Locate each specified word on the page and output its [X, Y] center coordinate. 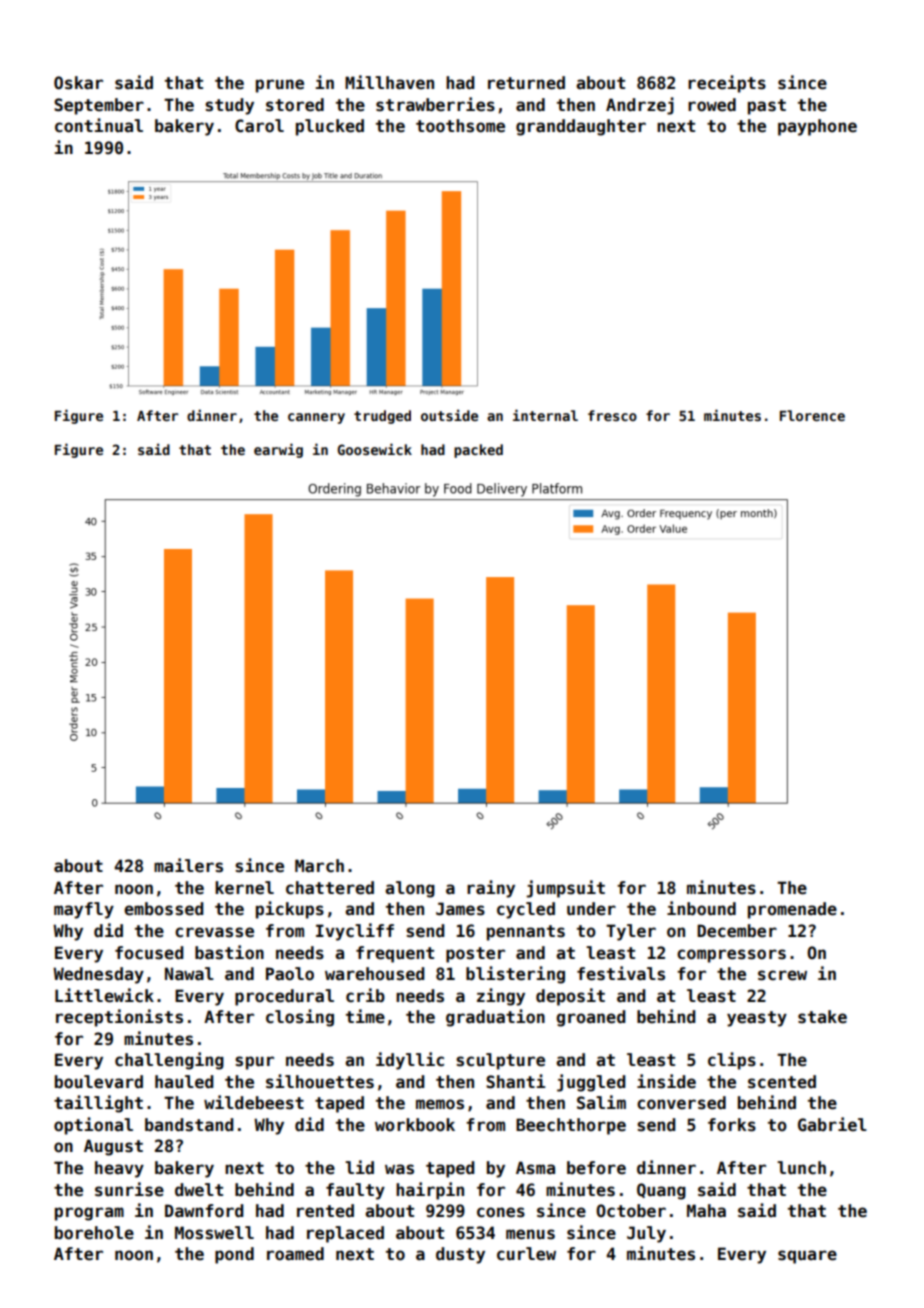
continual [99, 125]
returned [526, 83]
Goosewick [374, 449]
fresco [612, 415]
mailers [188, 865]
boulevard [99, 1082]
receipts [727, 84]
